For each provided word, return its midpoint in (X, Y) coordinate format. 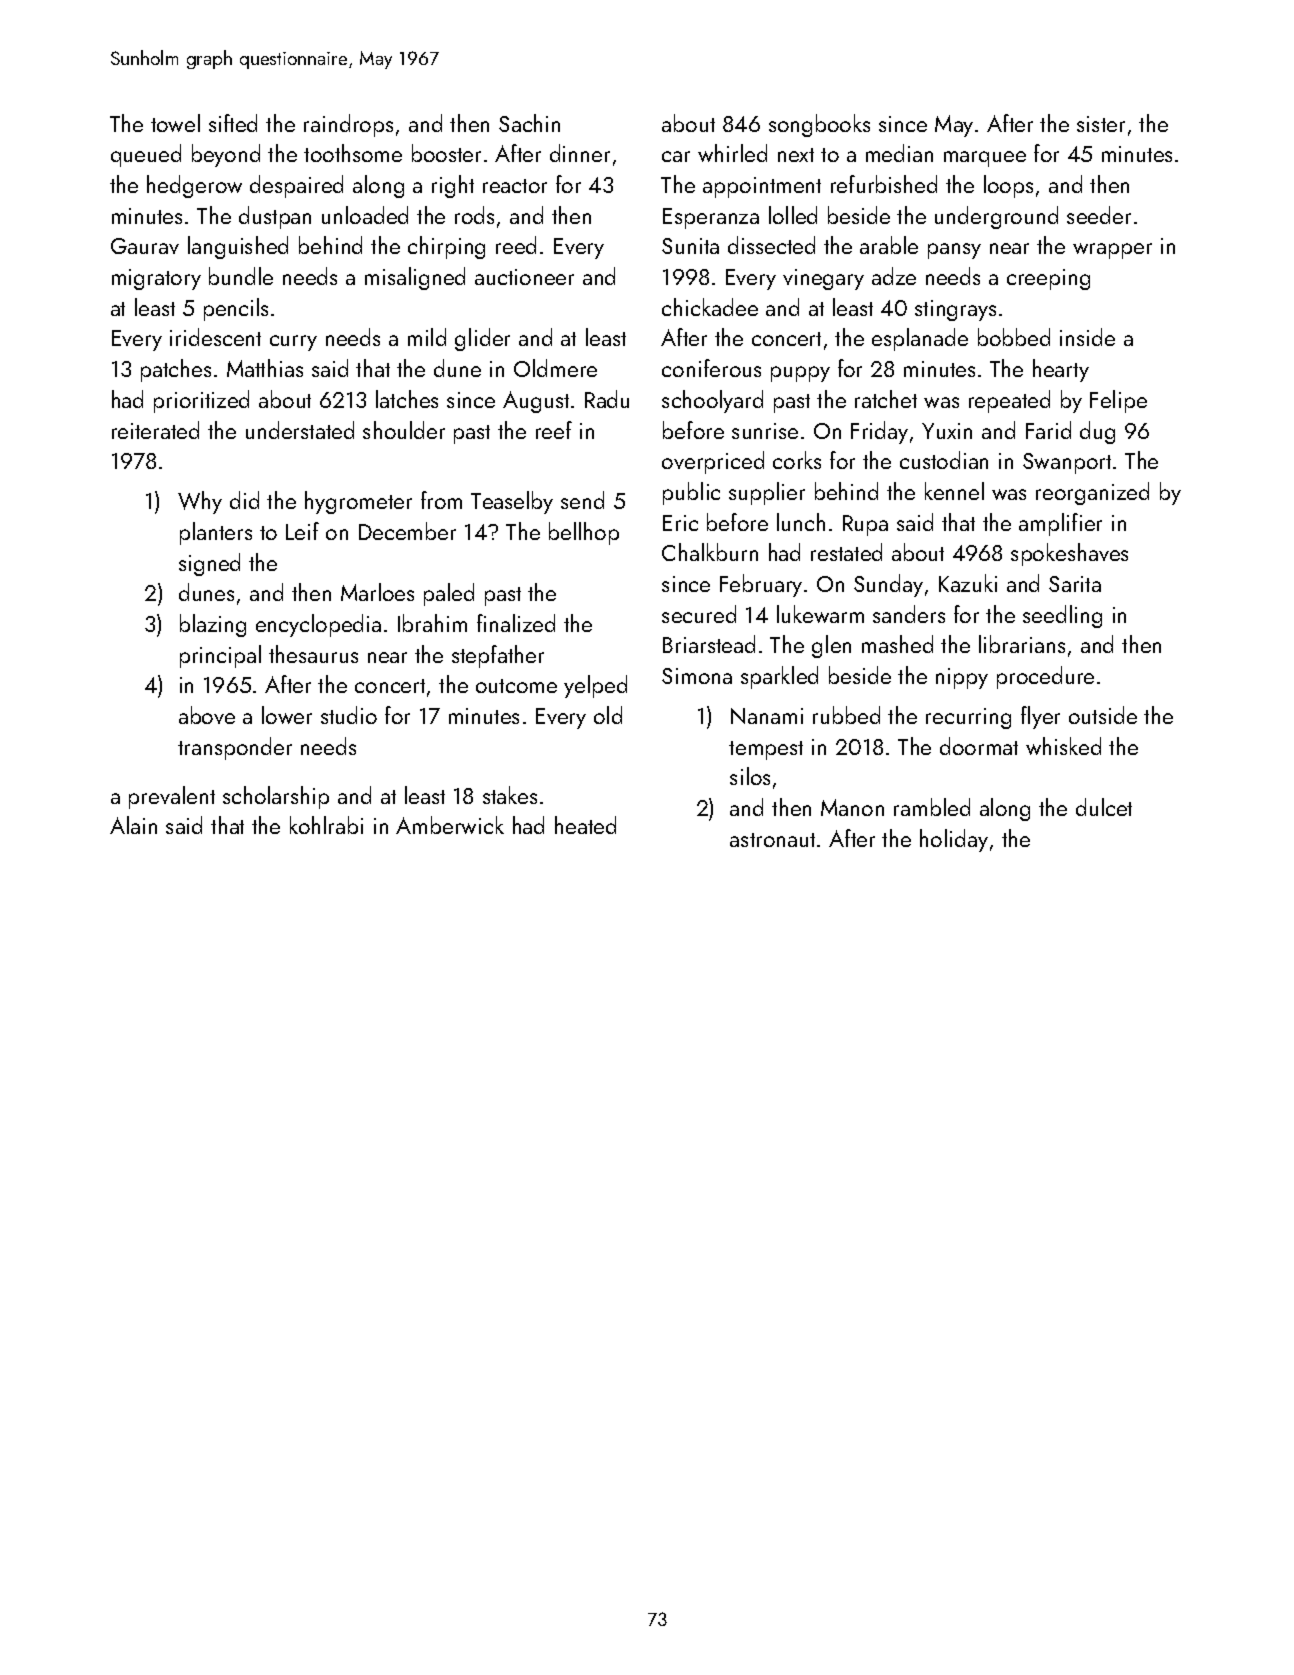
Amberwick (450, 825)
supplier (767, 493)
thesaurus (313, 654)
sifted (233, 123)
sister (1101, 124)
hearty (1061, 370)
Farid (1048, 430)
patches (176, 370)
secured (699, 614)
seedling (1062, 616)
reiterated (155, 430)
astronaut (772, 840)
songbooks (819, 125)
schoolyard (712, 401)
